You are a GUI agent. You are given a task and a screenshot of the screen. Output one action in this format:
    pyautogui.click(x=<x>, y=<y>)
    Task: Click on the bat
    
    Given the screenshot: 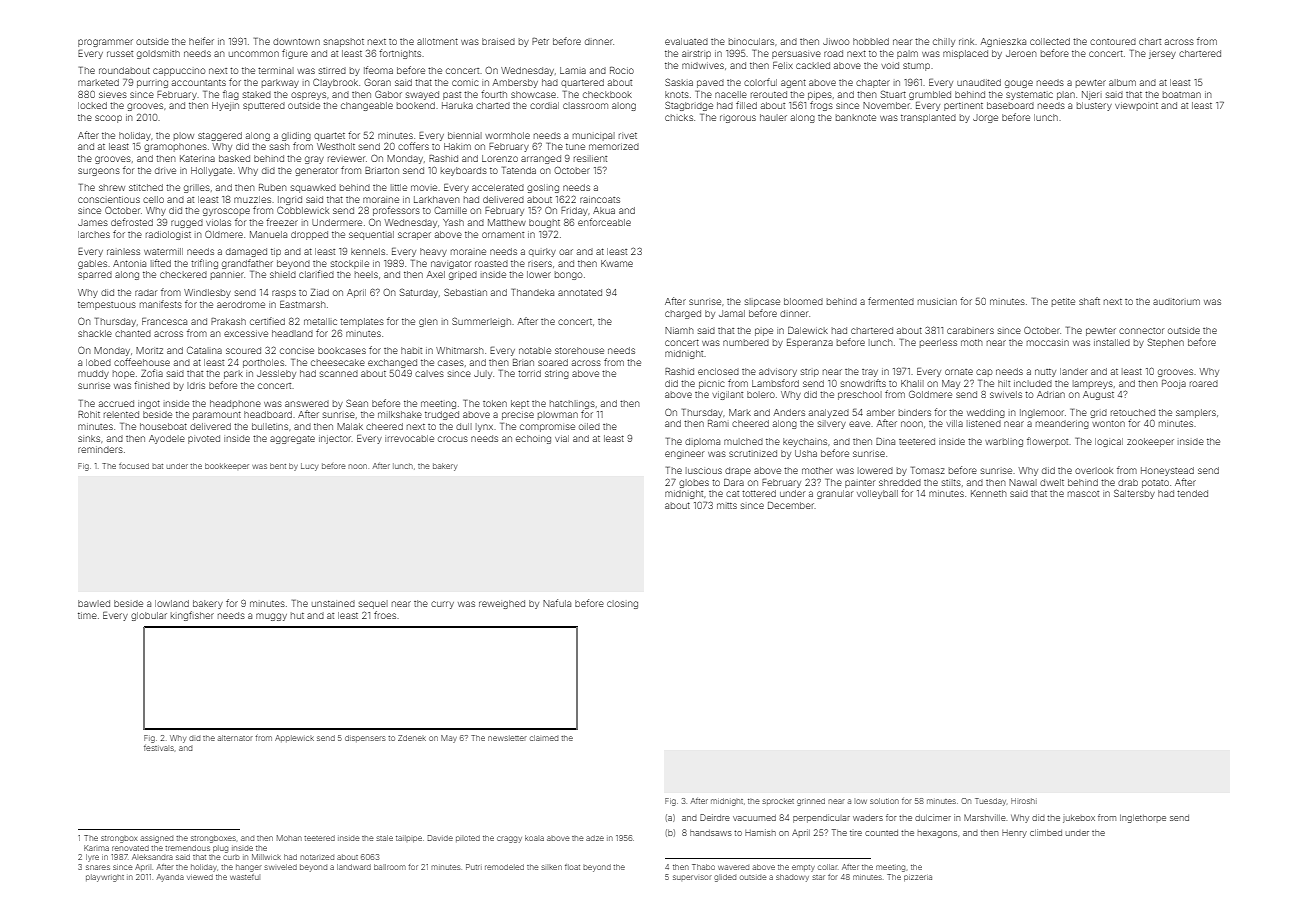 What is the action you would take?
    pyautogui.click(x=157, y=466)
